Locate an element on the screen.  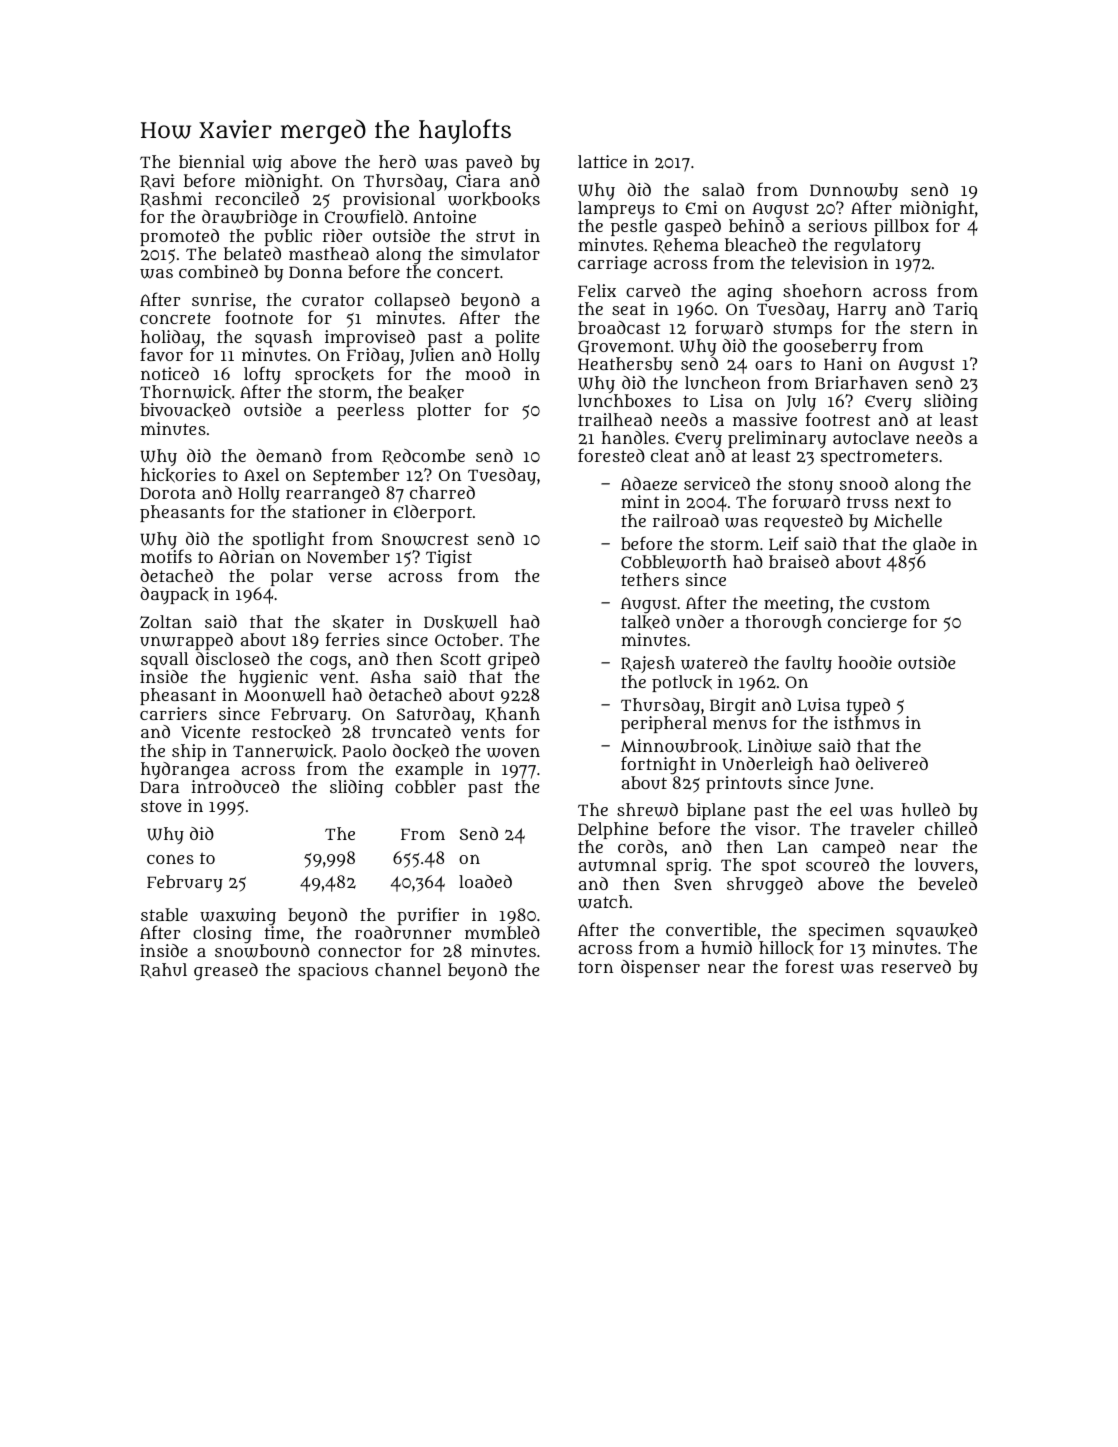
Dunnowby is located at coordinates (854, 192).
